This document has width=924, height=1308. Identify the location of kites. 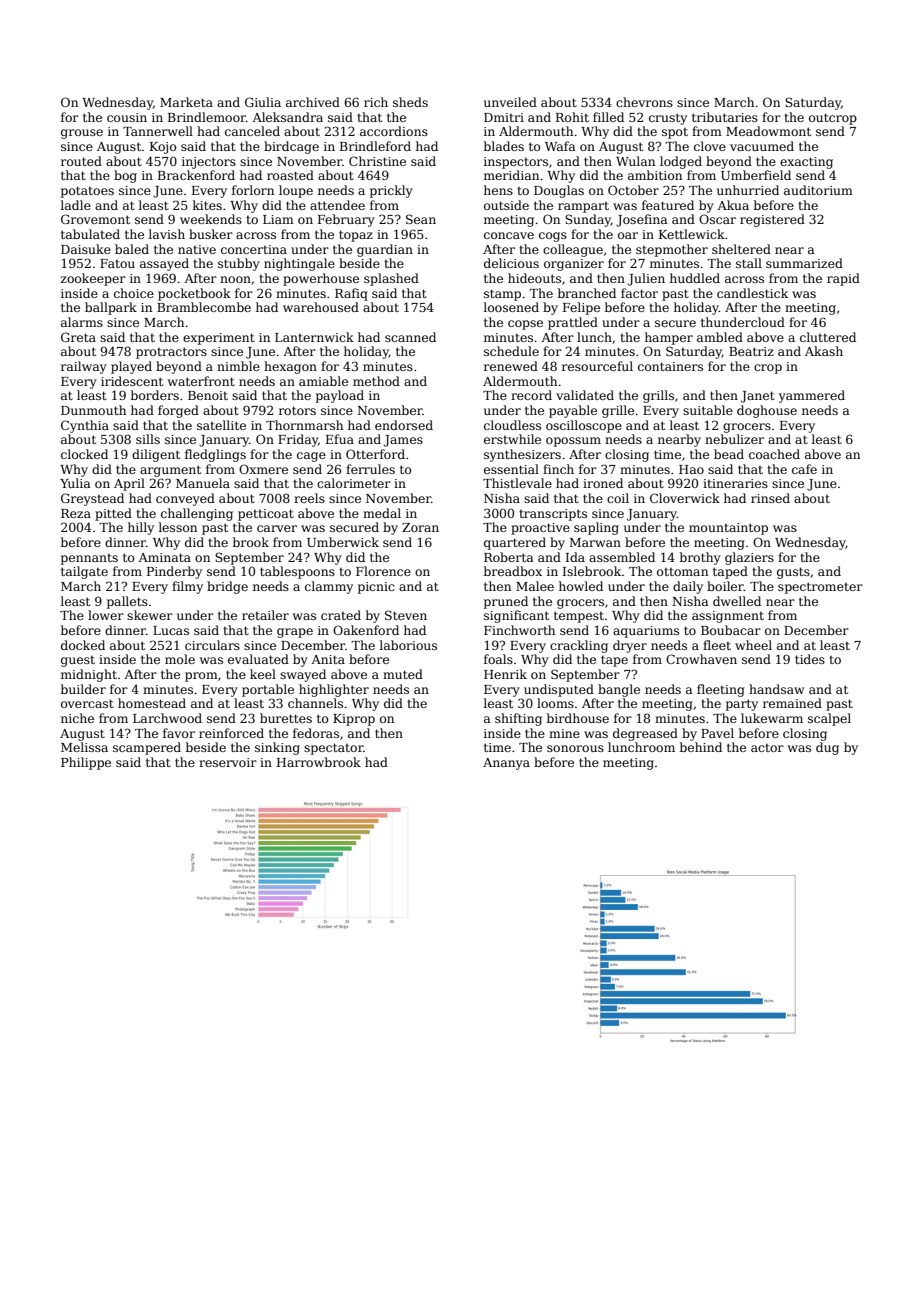
(207, 205).
